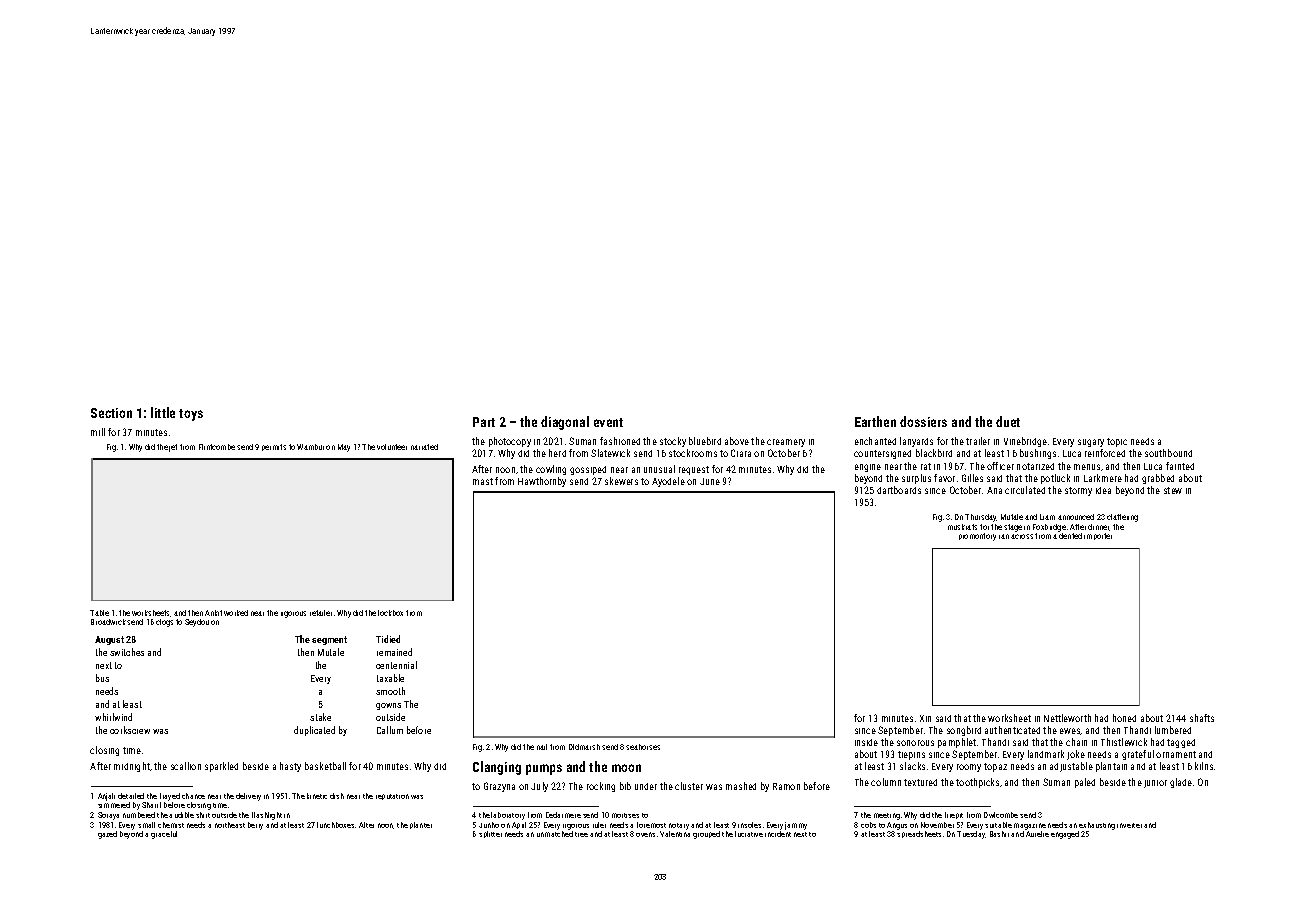 The image size is (1308, 924). What do you see at coordinates (107, 835) in the image?
I see `gazed` at bounding box center [107, 835].
